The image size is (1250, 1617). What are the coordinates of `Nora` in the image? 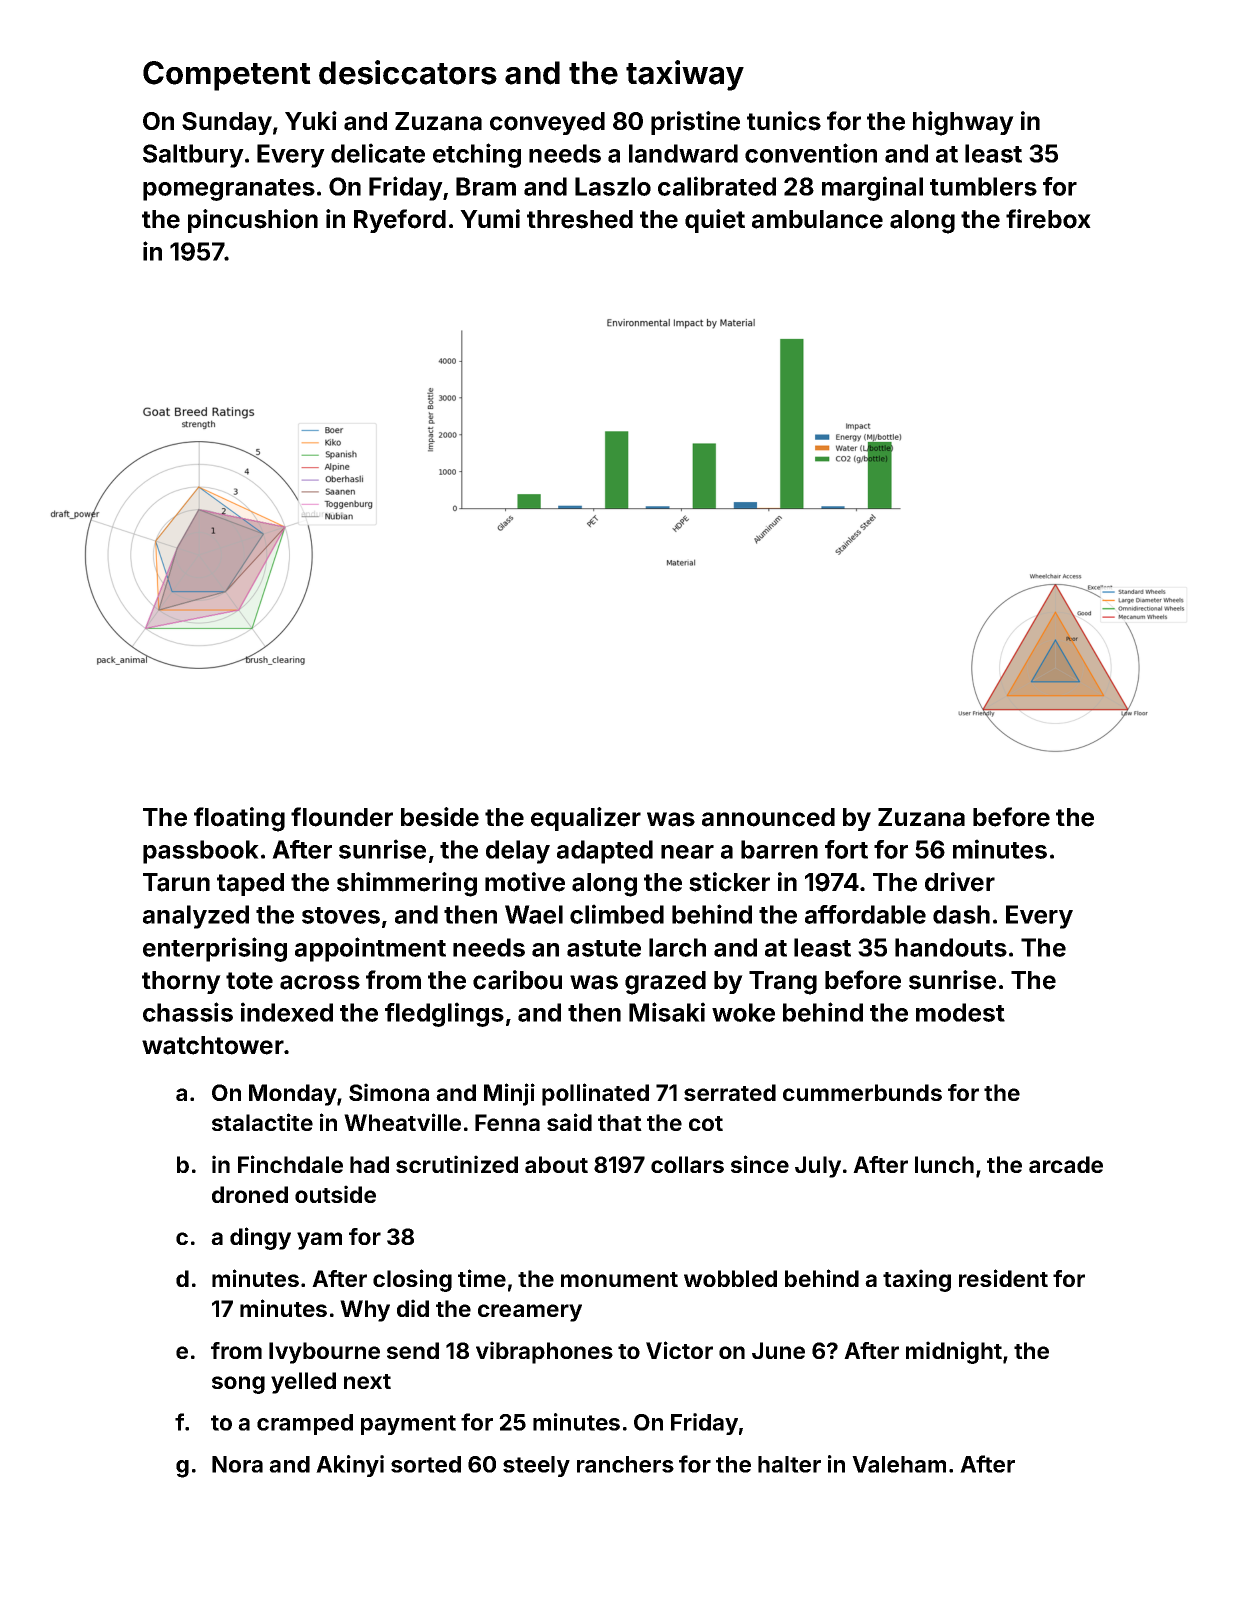 It's located at (237, 1464).
